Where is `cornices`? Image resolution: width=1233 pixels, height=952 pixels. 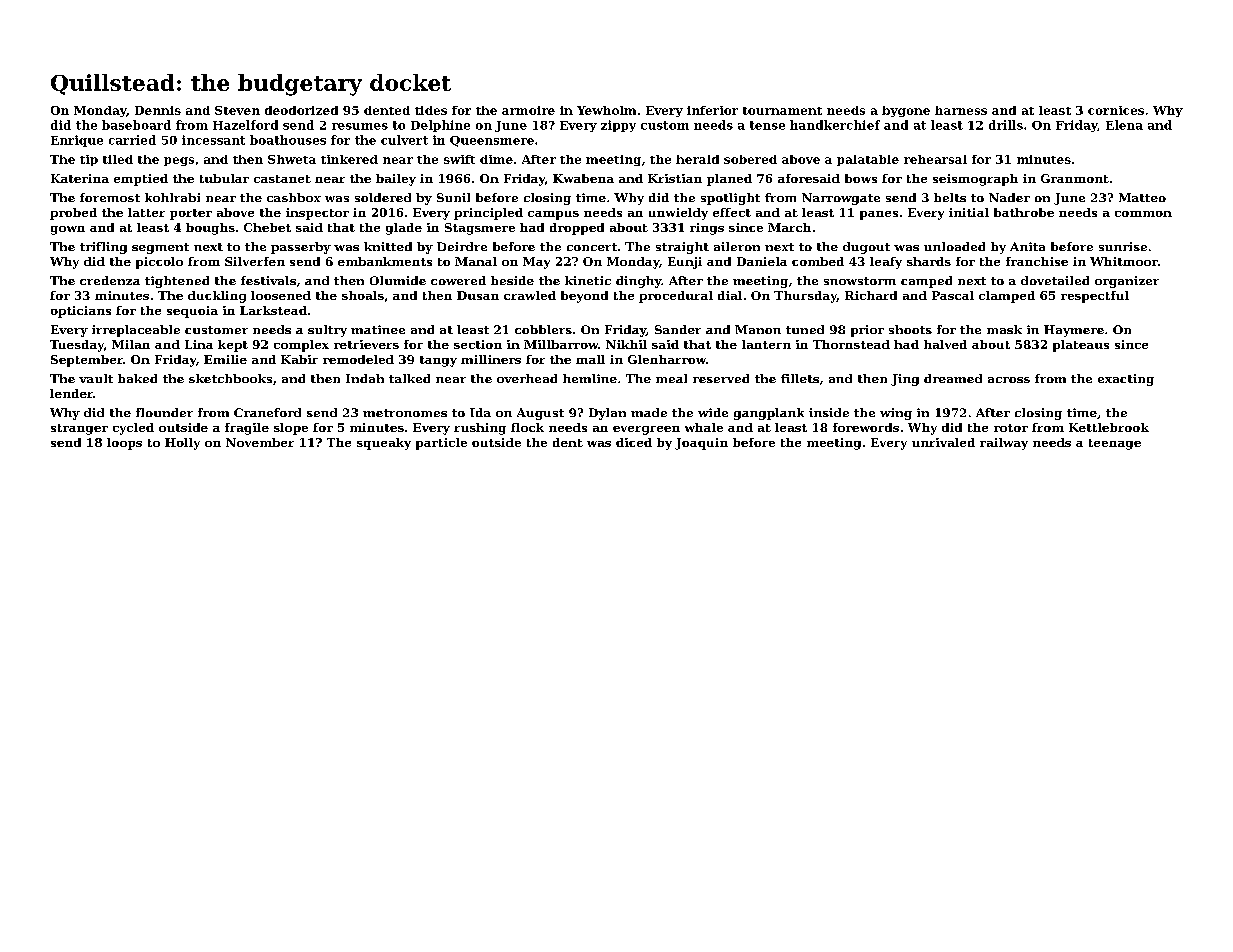 cornices is located at coordinates (1116, 110).
